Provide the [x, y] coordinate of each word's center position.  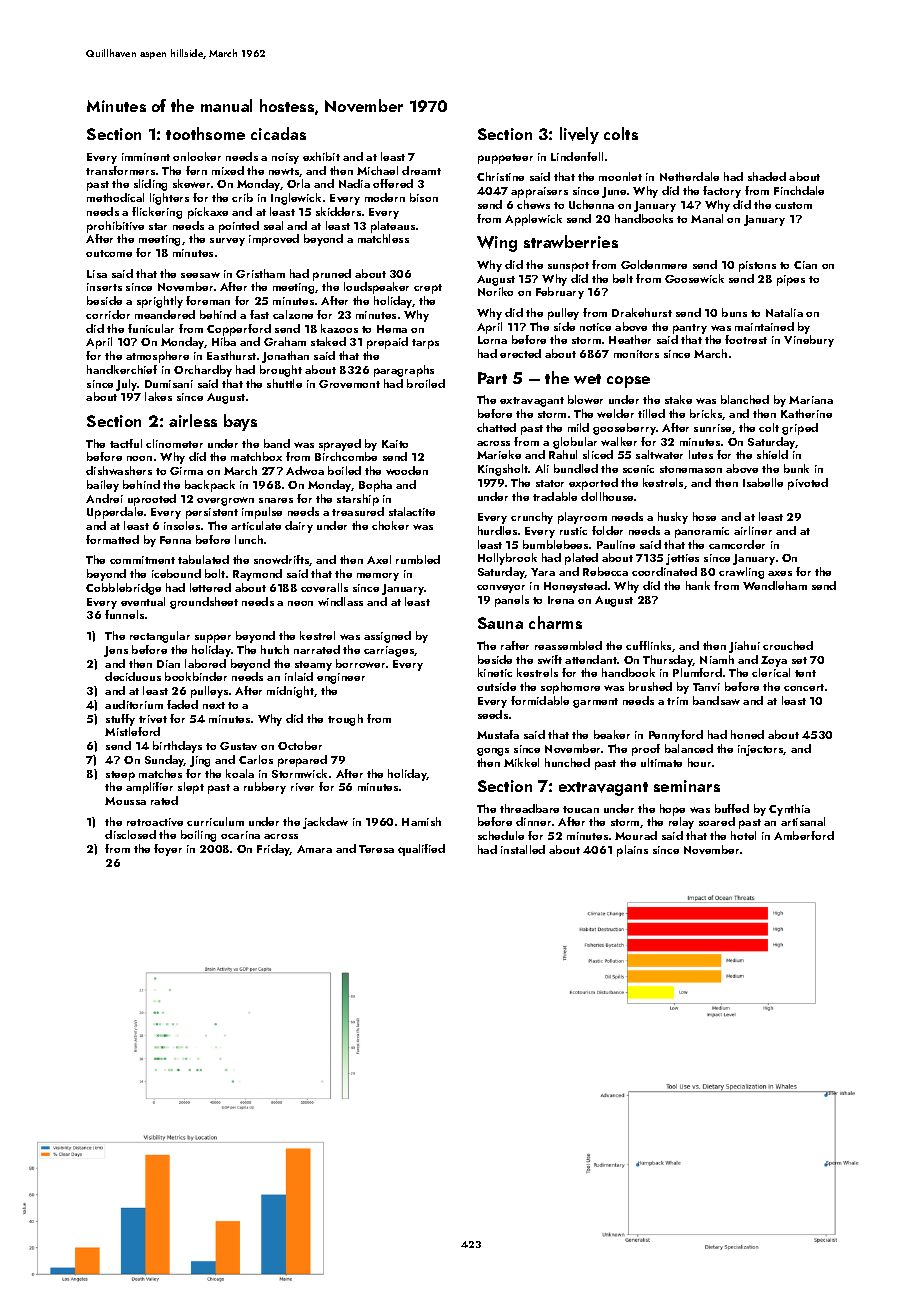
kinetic [495, 672]
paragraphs [404, 371]
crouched [788, 645]
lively [579, 135]
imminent [146, 157]
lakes [158, 396]
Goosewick [694, 278]
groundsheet [204, 603]
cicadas [278, 133]
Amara [314, 849]
